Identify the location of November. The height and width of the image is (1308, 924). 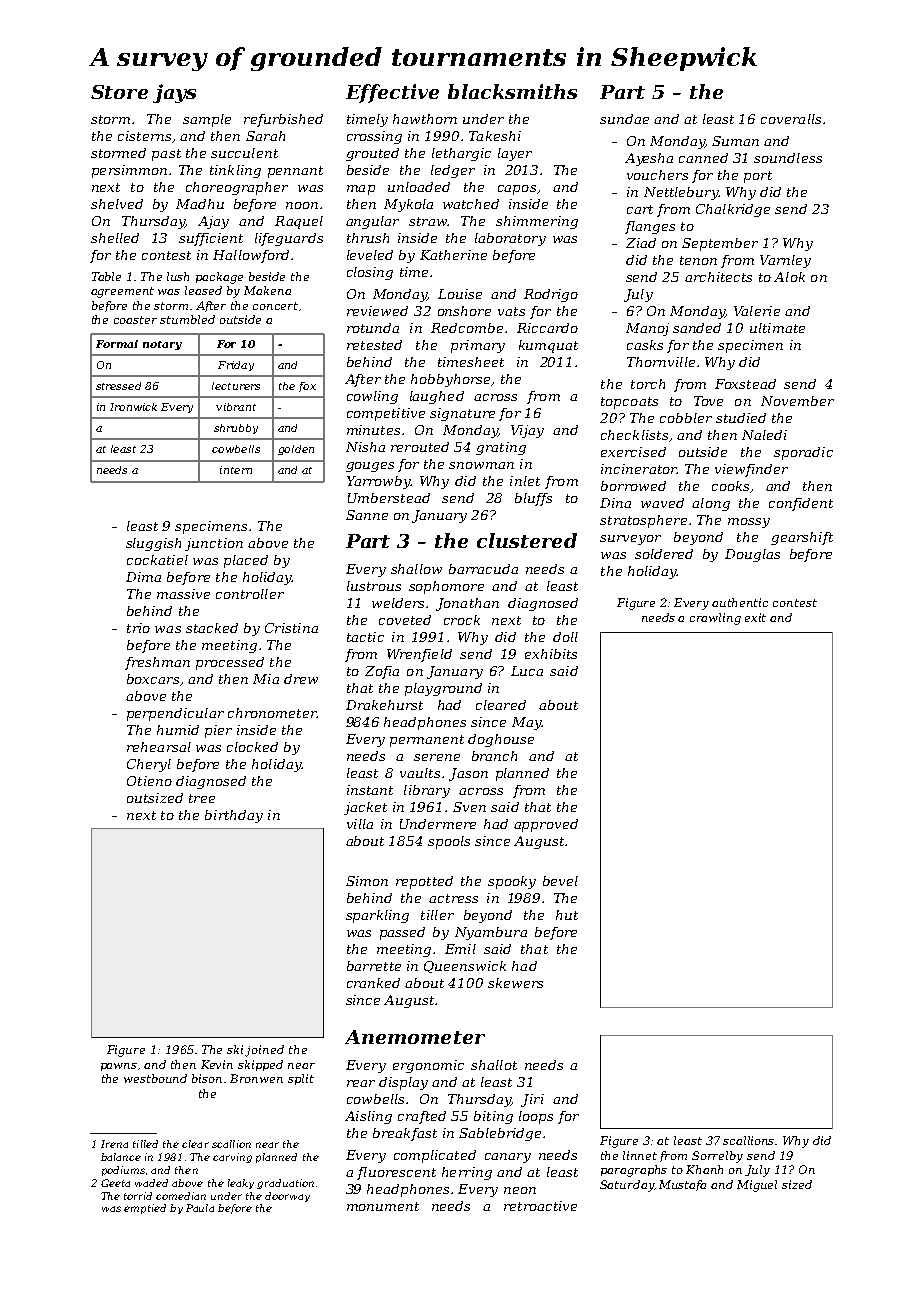
(797, 401).
